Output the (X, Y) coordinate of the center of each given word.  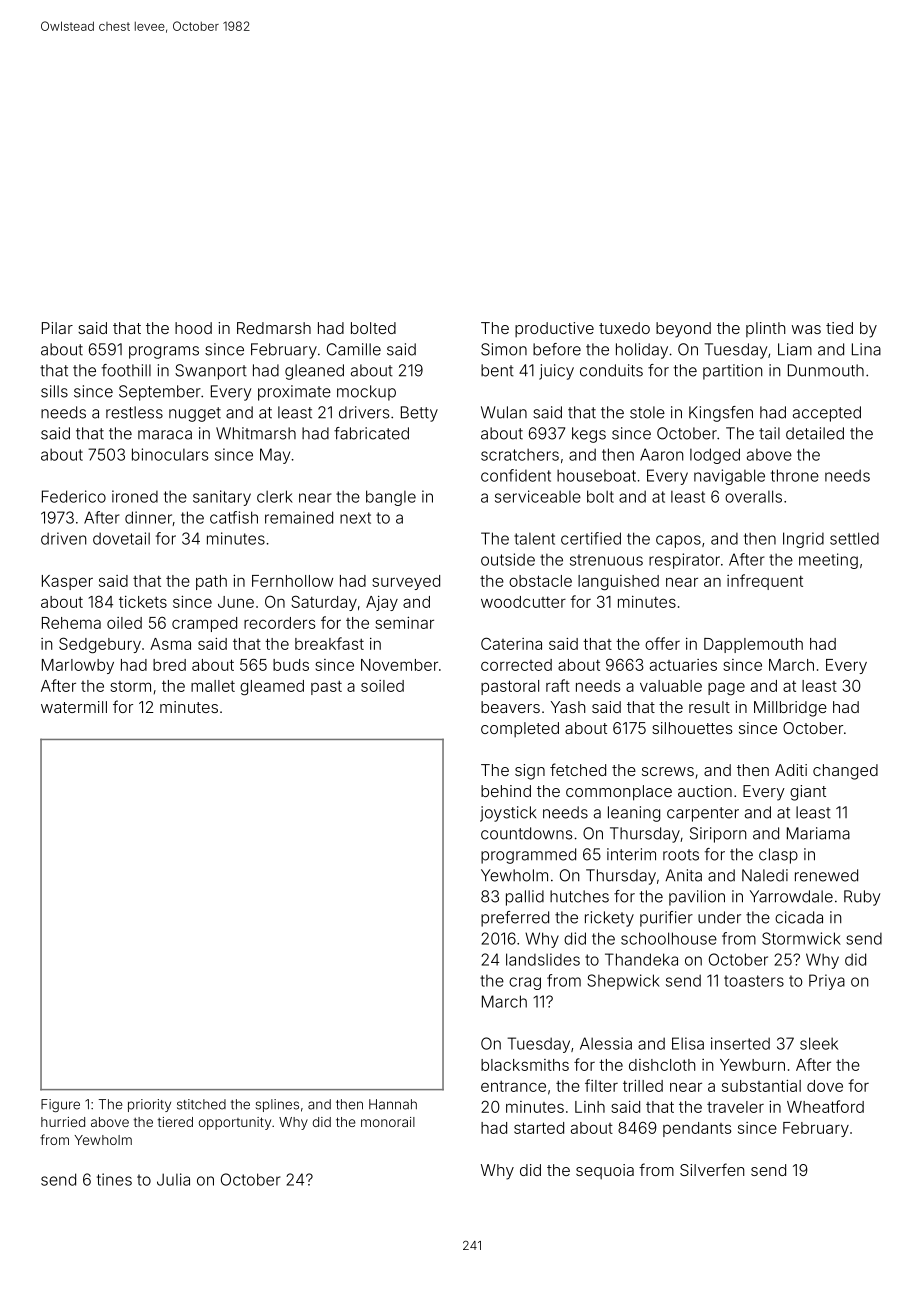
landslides (543, 959)
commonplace (619, 793)
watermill (74, 707)
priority (149, 1105)
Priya (827, 982)
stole (647, 412)
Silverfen (712, 1169)
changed (845, 772)
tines (114, 1179)
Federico (74, 496)
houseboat (596, 475)
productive (554, 329)
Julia (173, 1179)
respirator (684, 561)
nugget (195, 414)
